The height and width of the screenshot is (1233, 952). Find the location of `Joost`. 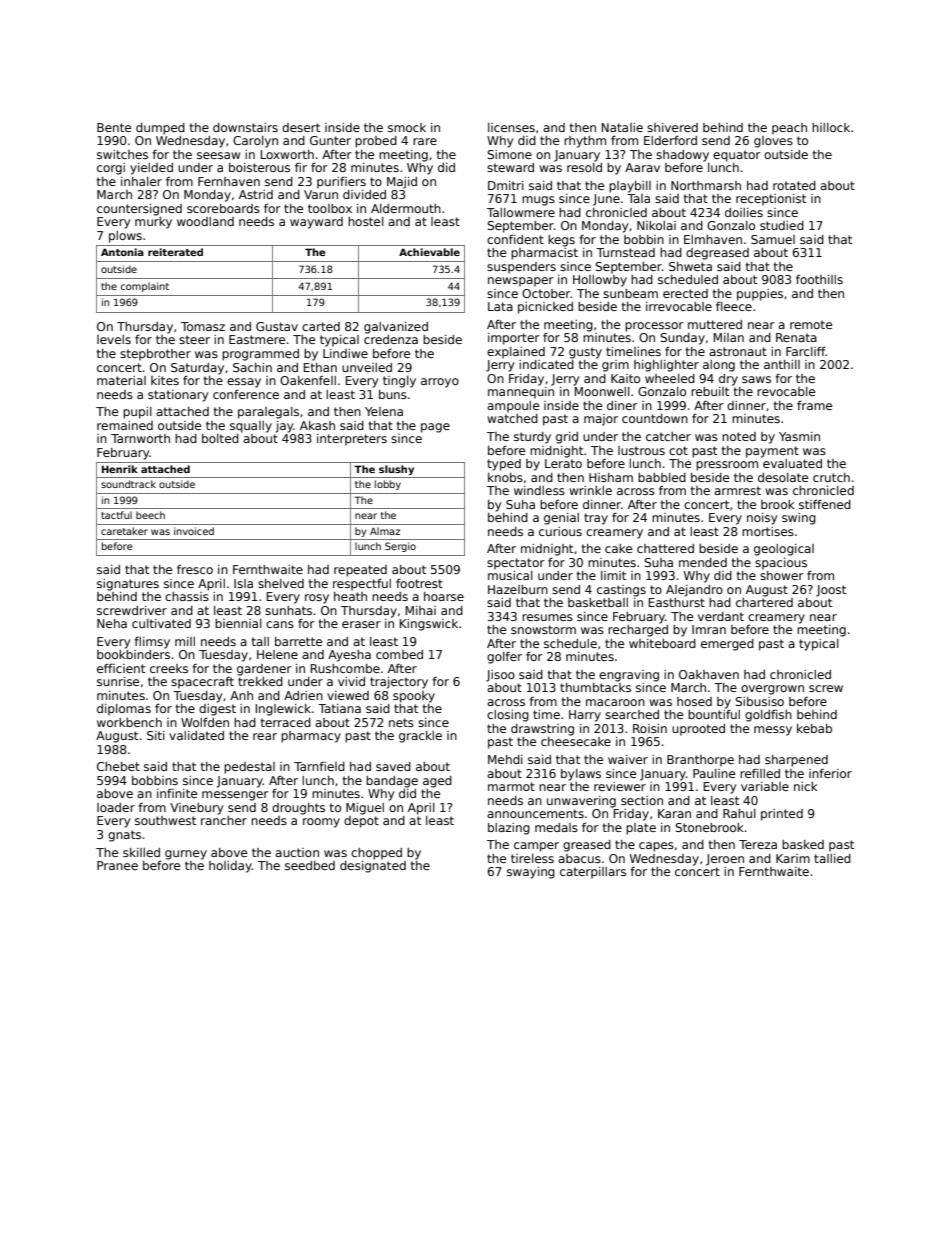

Joost is located at coordinates (831, 591).
